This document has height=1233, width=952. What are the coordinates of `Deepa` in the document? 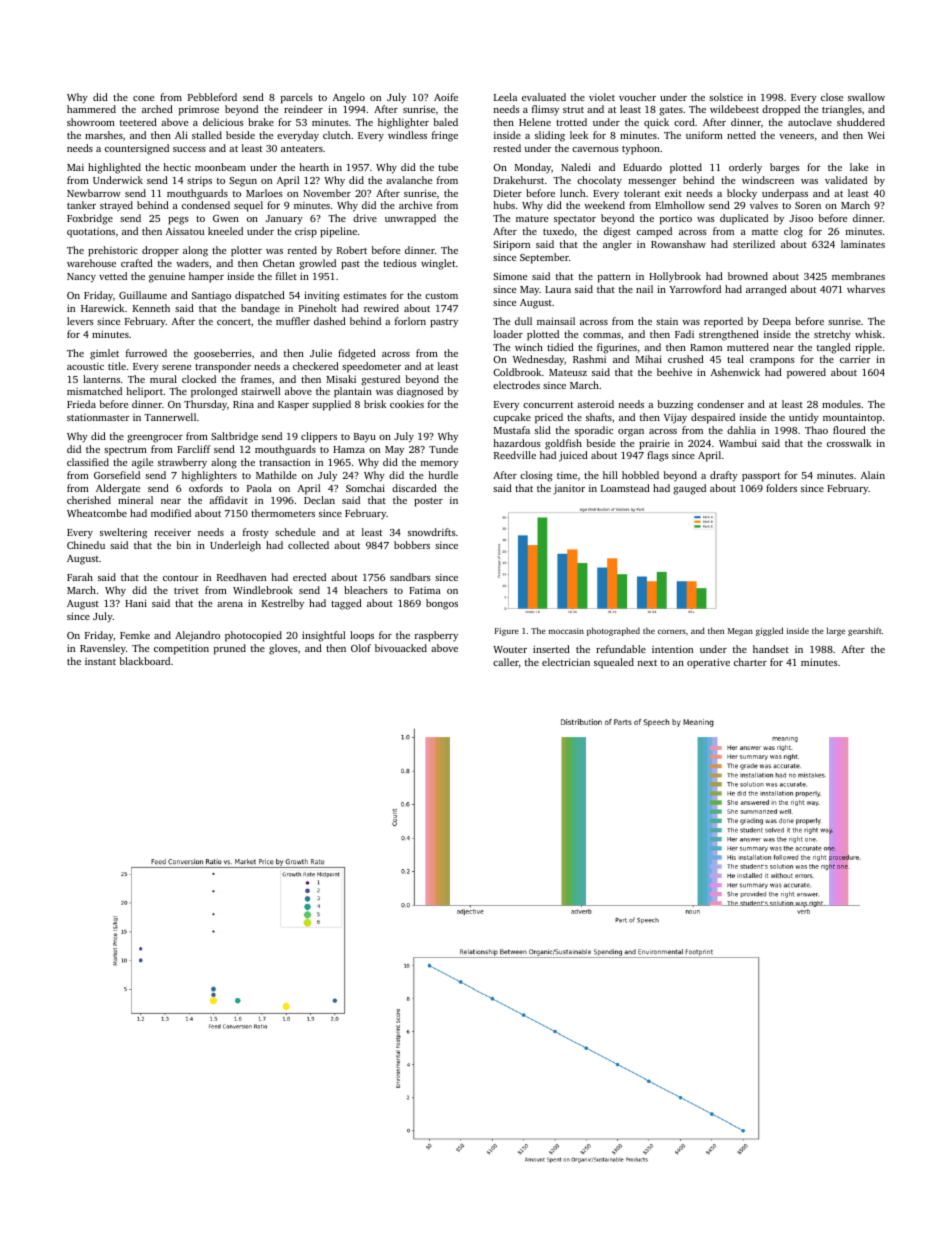 It's located at (777, 323).
